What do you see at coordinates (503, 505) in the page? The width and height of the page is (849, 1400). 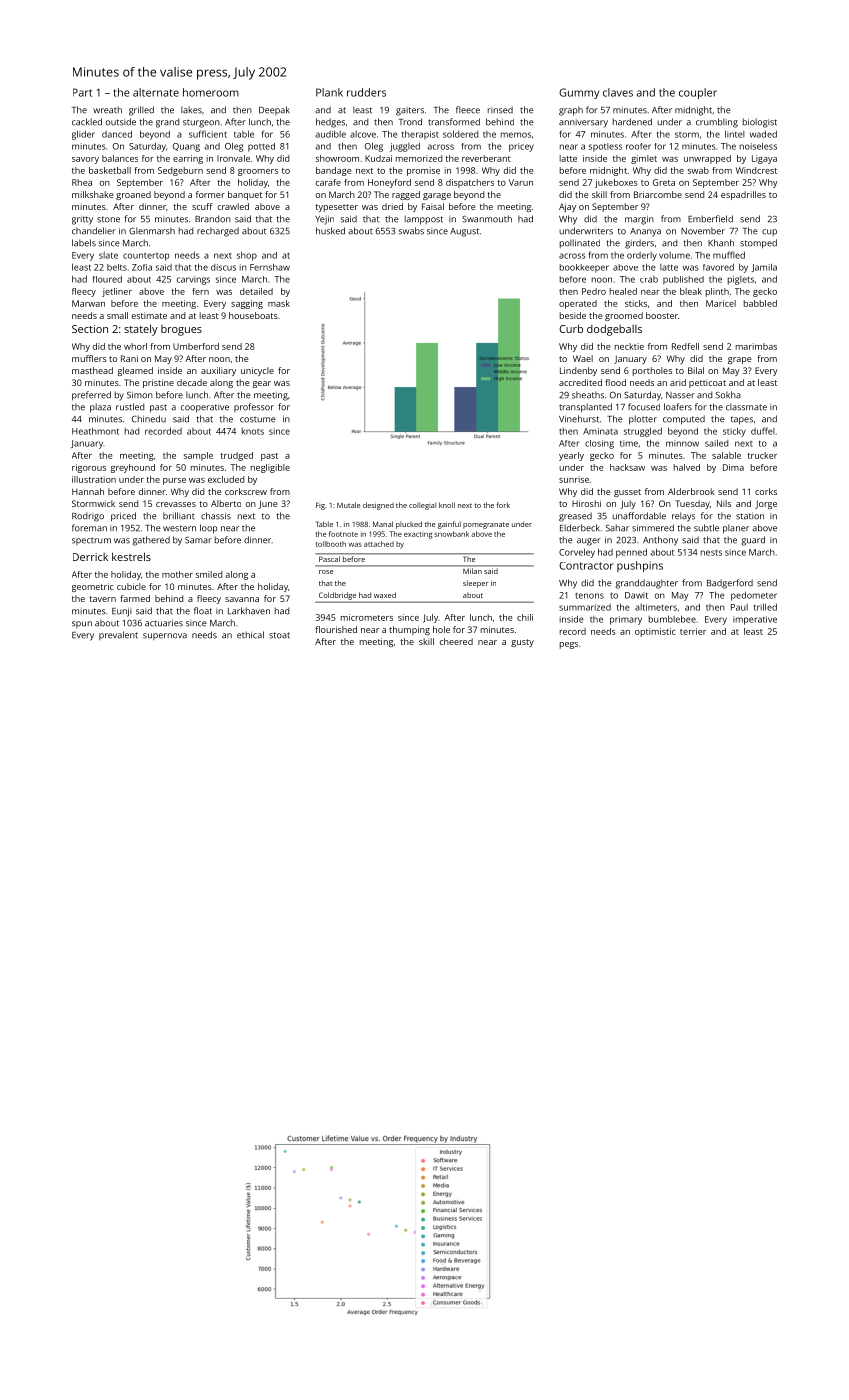 I see `fork` at bounding box center [503, 505].
